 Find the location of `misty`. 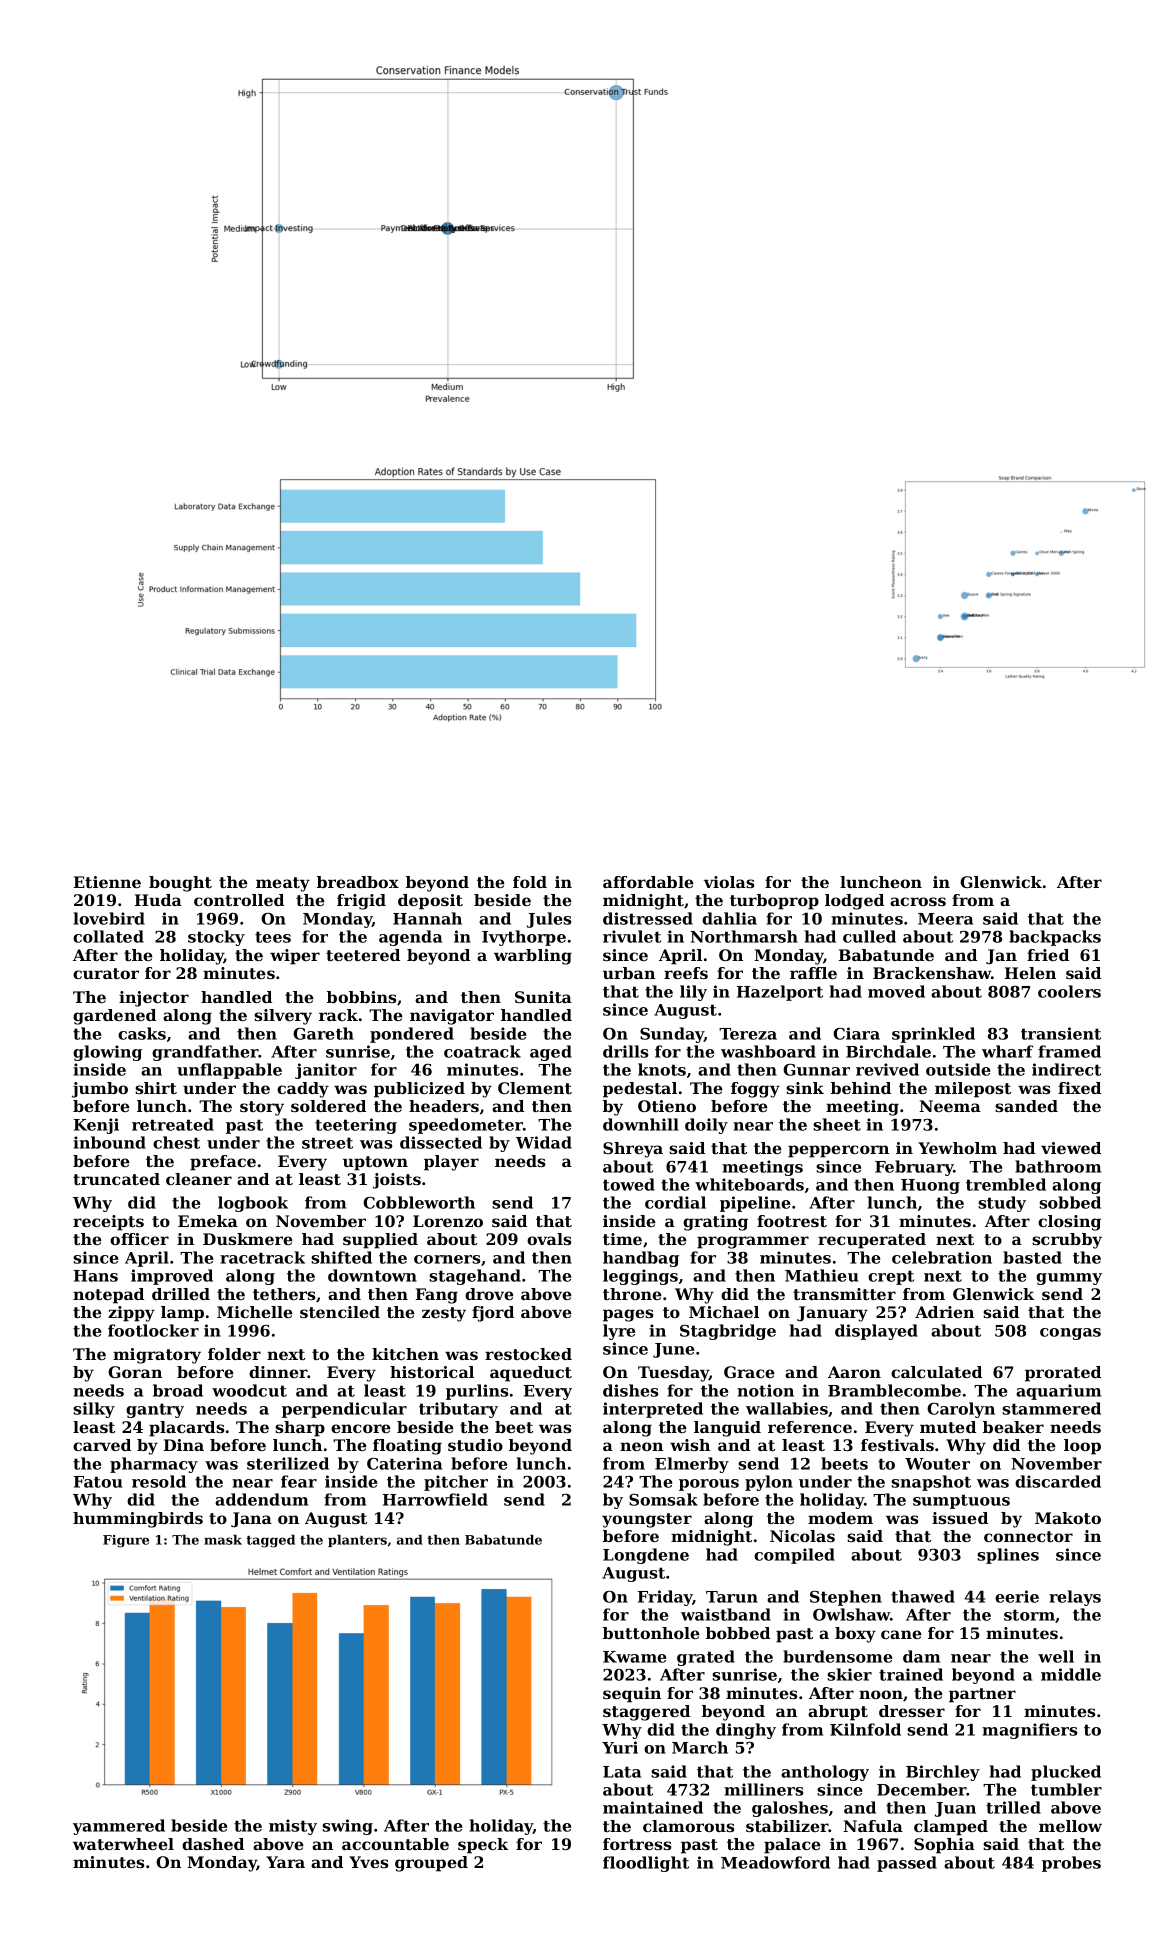

misty is located at coordinates (293, 1827).
